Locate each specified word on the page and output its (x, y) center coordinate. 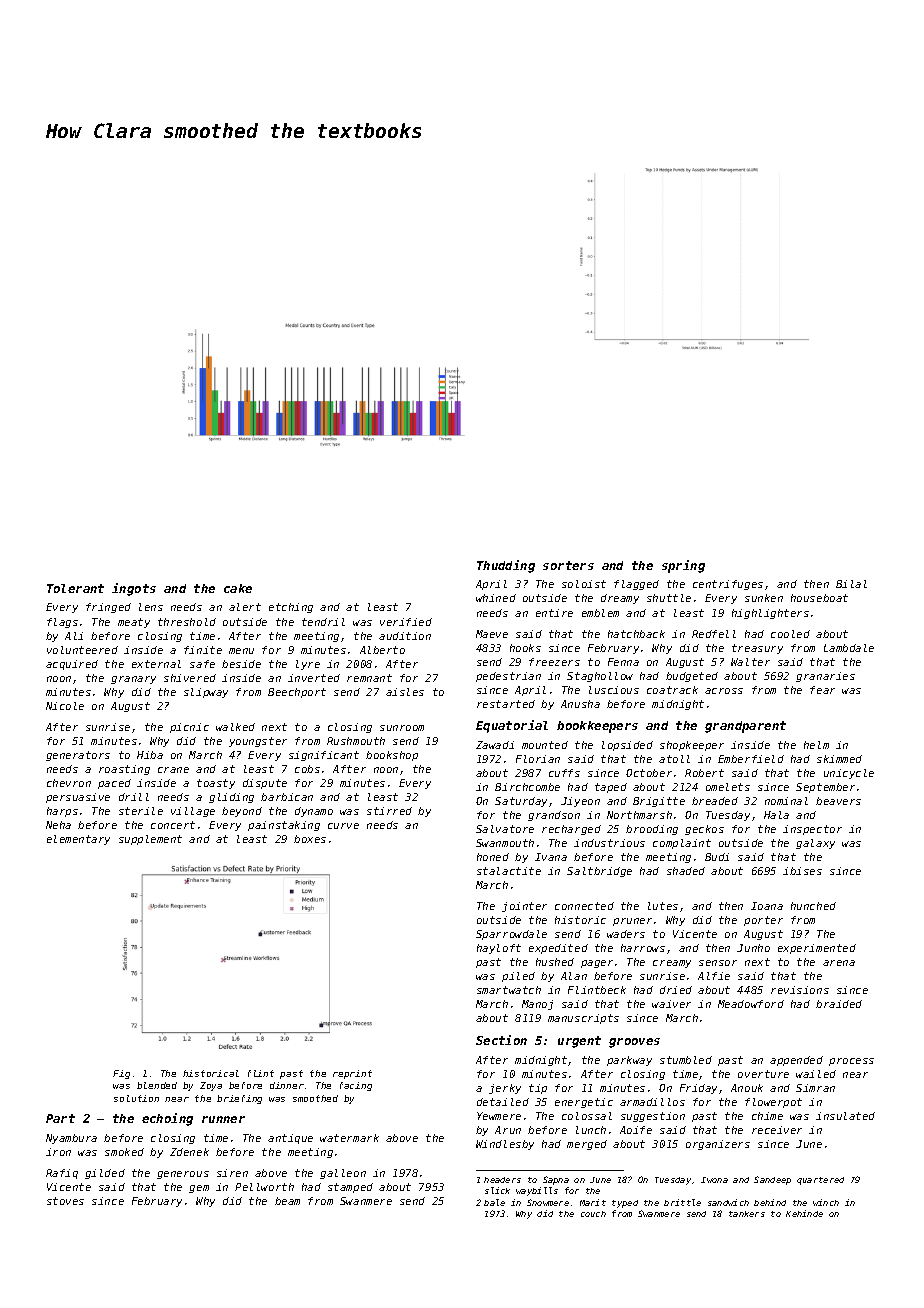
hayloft (499, 949)
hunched (813, 906)
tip (538, 1089)
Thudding (506, 566)
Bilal (851, 584)
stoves (65, 1201)
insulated (845, 1116)
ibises (802, 871)
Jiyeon (580, 802)
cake (238, 588)
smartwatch (509, 990)
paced (114, 784)
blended (157, 1085)
